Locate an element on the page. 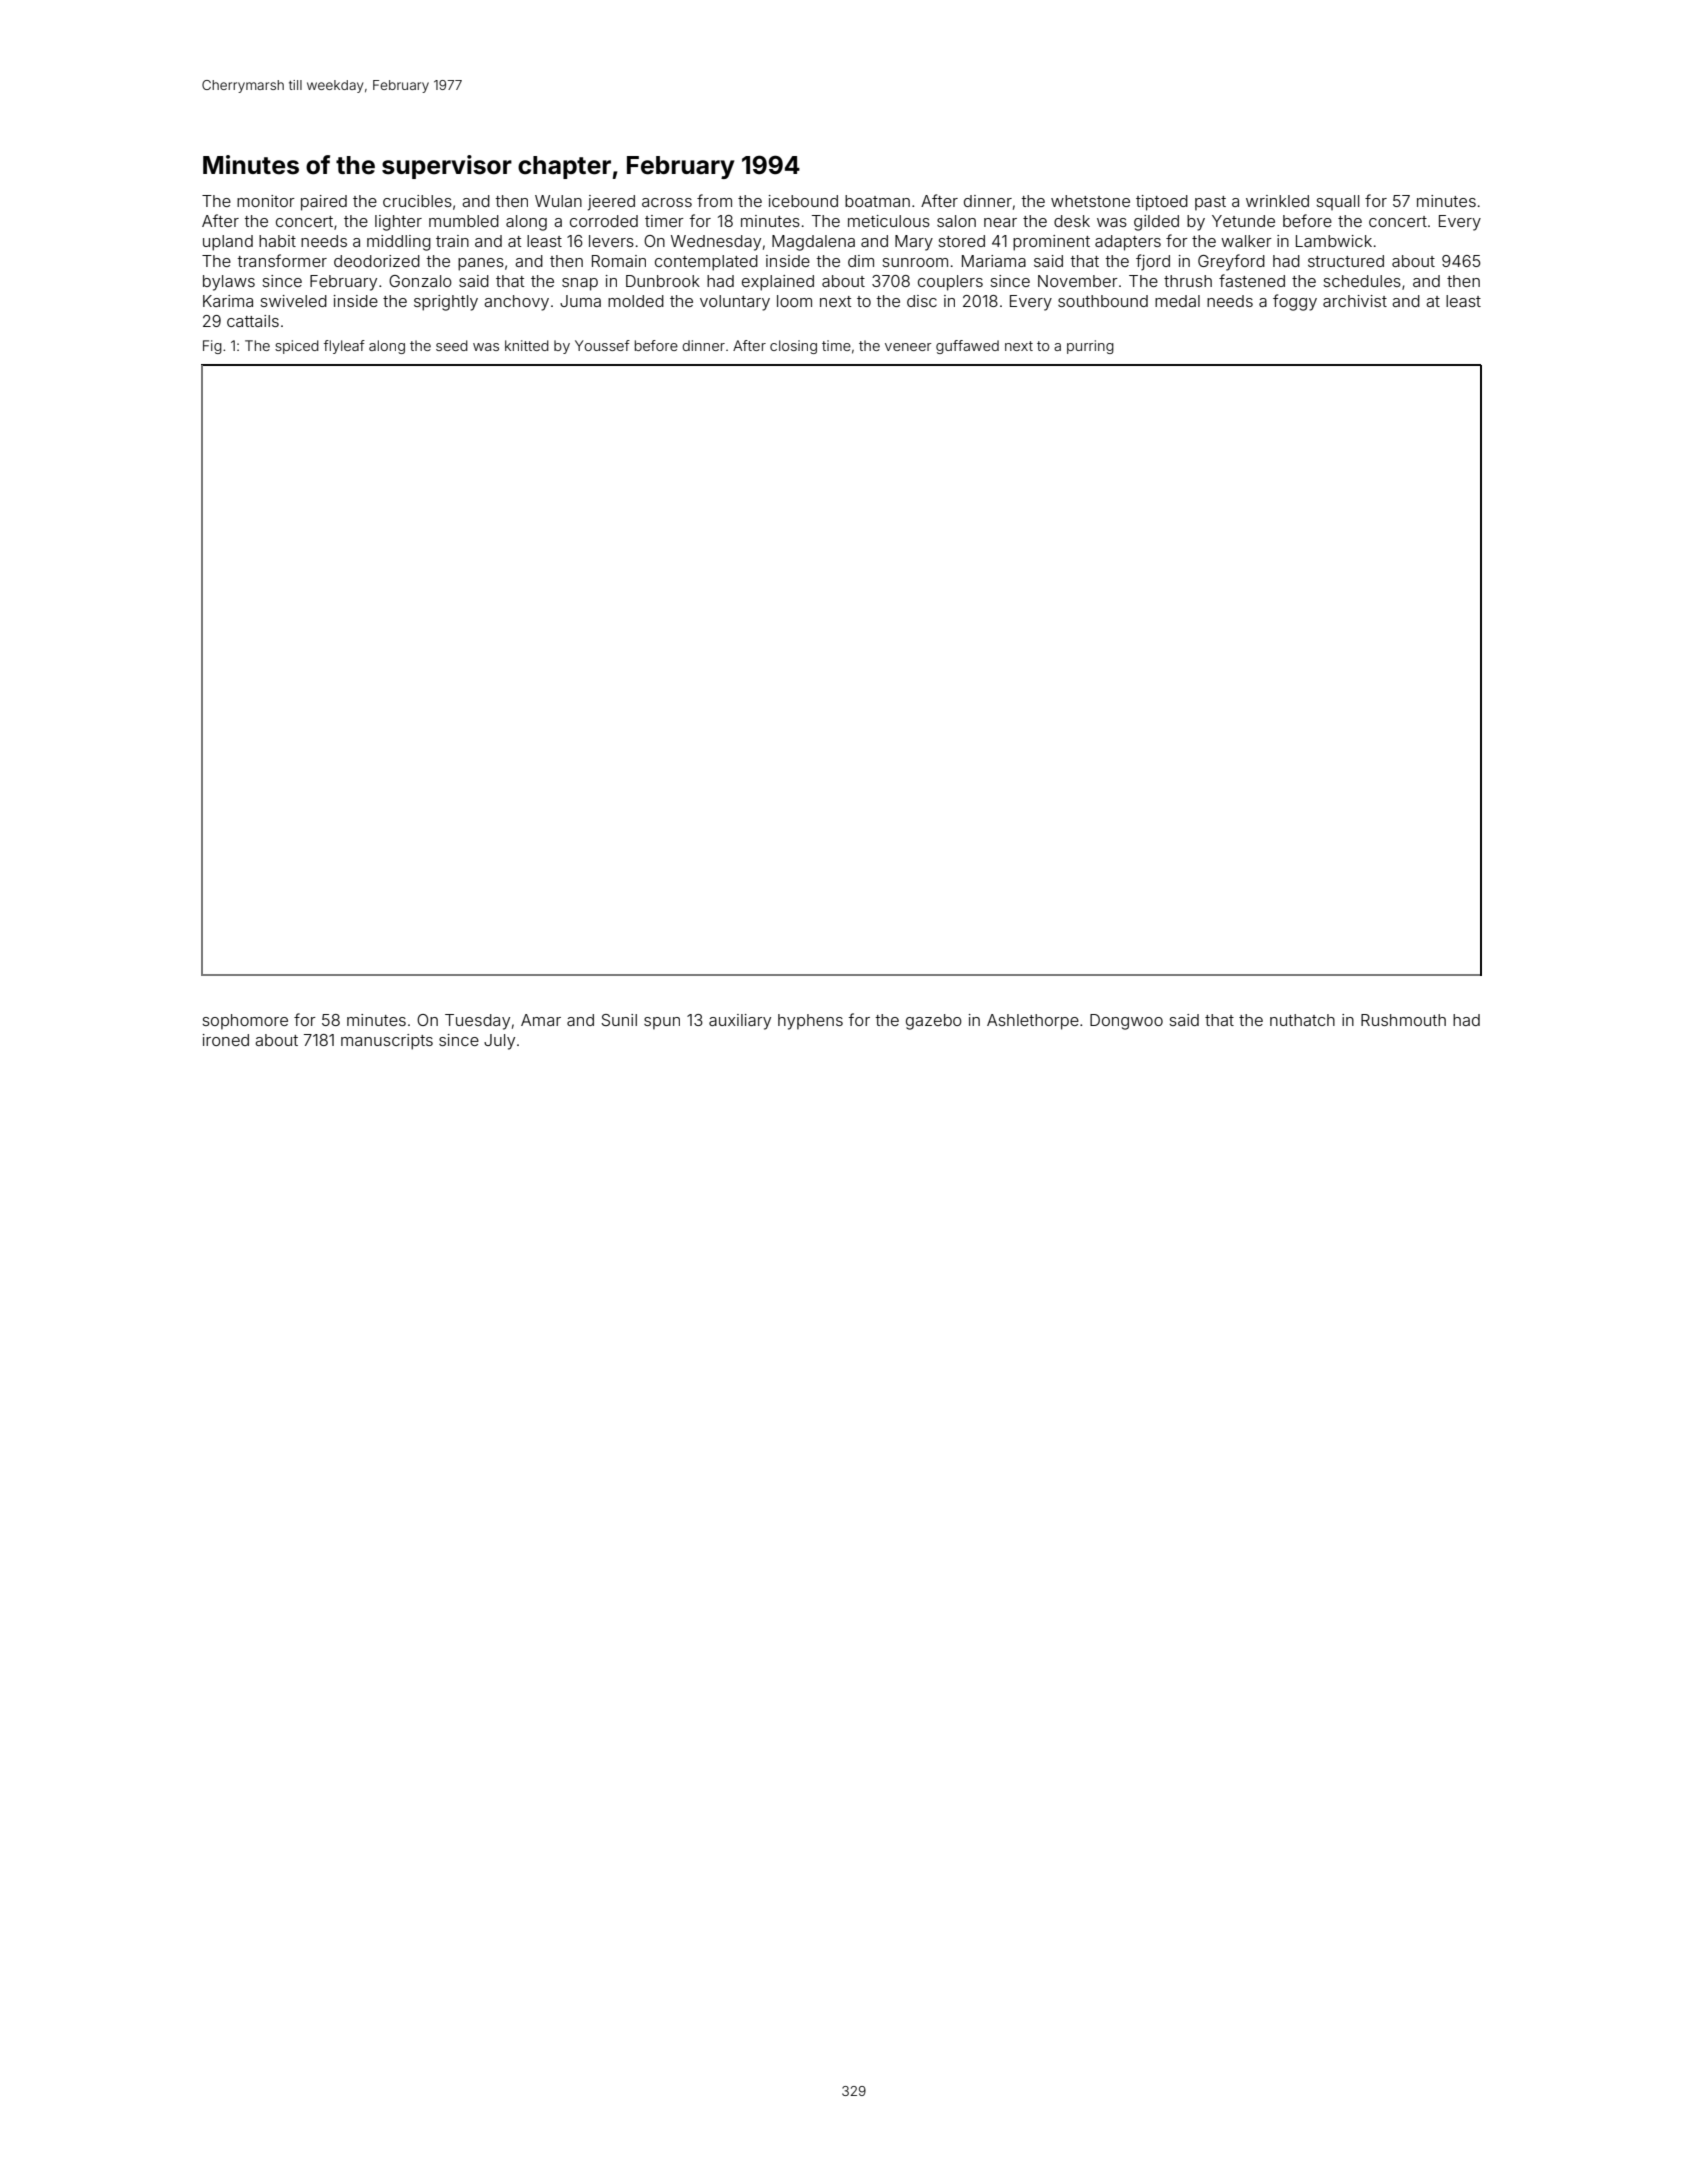 The width and height of the document is (1683, 2178). ironed is located at coordinates (226, 1040).
